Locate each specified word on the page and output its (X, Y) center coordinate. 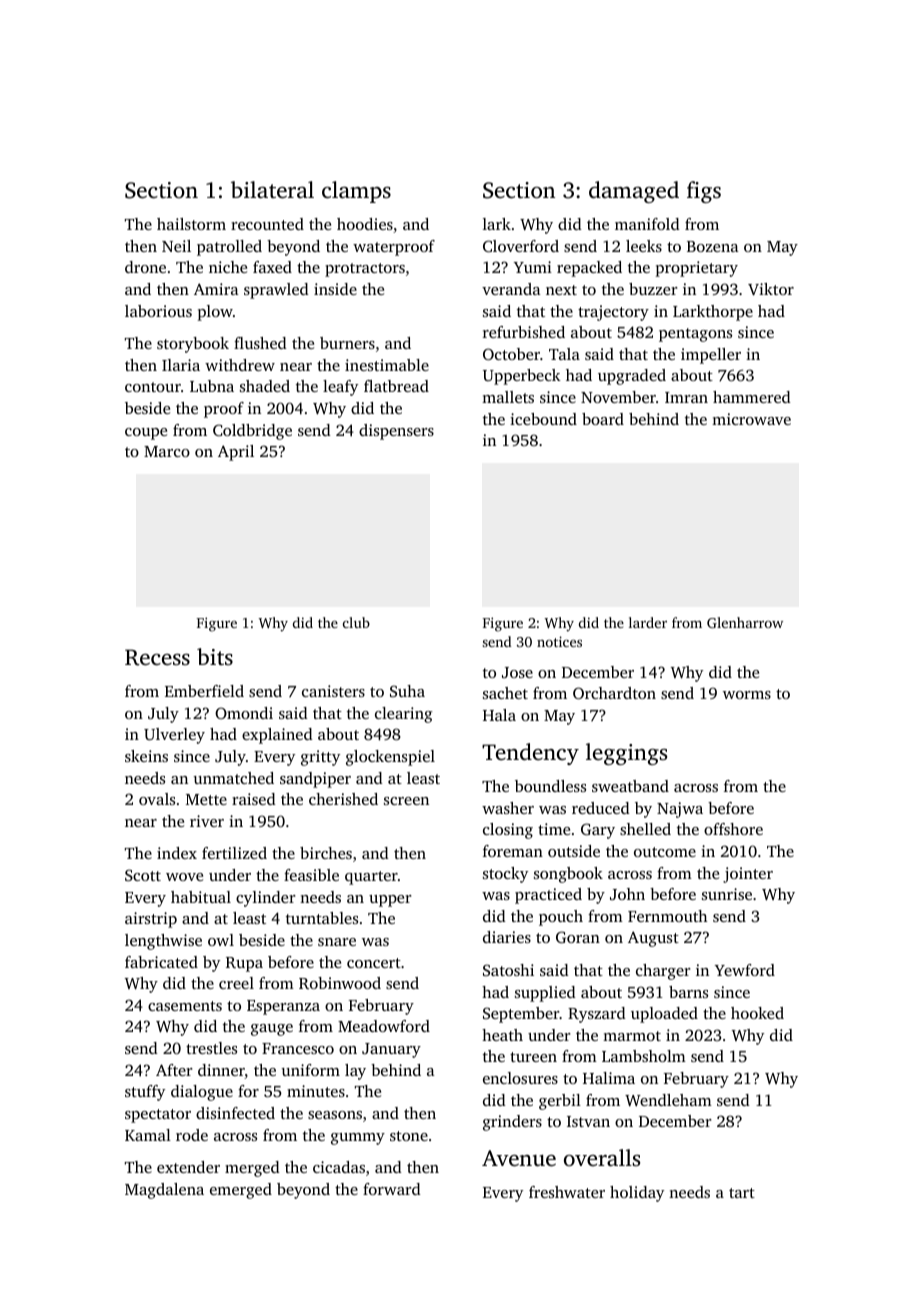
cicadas (339, 1167)
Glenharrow (745, 622)
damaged (634, 192)
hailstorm (191, 224)
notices (559, 641)
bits (215, 656)
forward (392, 1189)
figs (704, 192)
